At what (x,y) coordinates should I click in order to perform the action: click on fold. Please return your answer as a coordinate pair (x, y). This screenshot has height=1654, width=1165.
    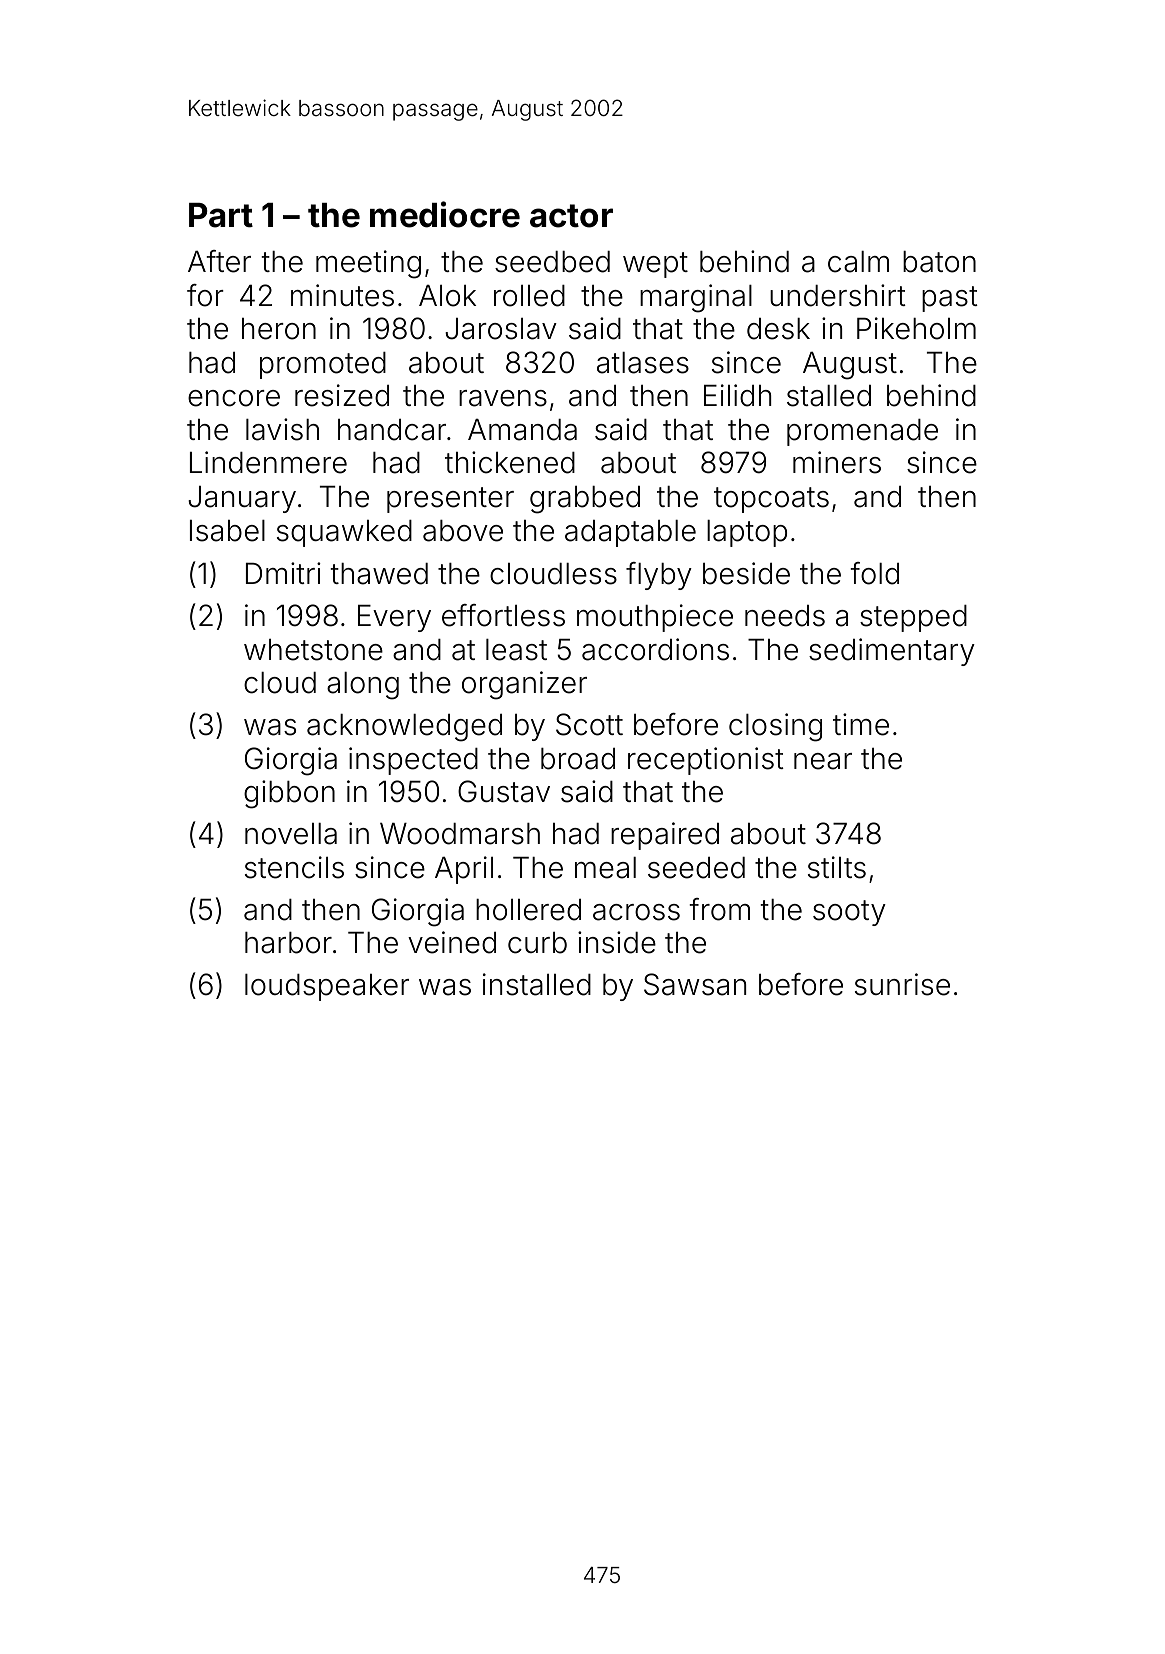
    Looking at the image, I should click on (875, 573).
